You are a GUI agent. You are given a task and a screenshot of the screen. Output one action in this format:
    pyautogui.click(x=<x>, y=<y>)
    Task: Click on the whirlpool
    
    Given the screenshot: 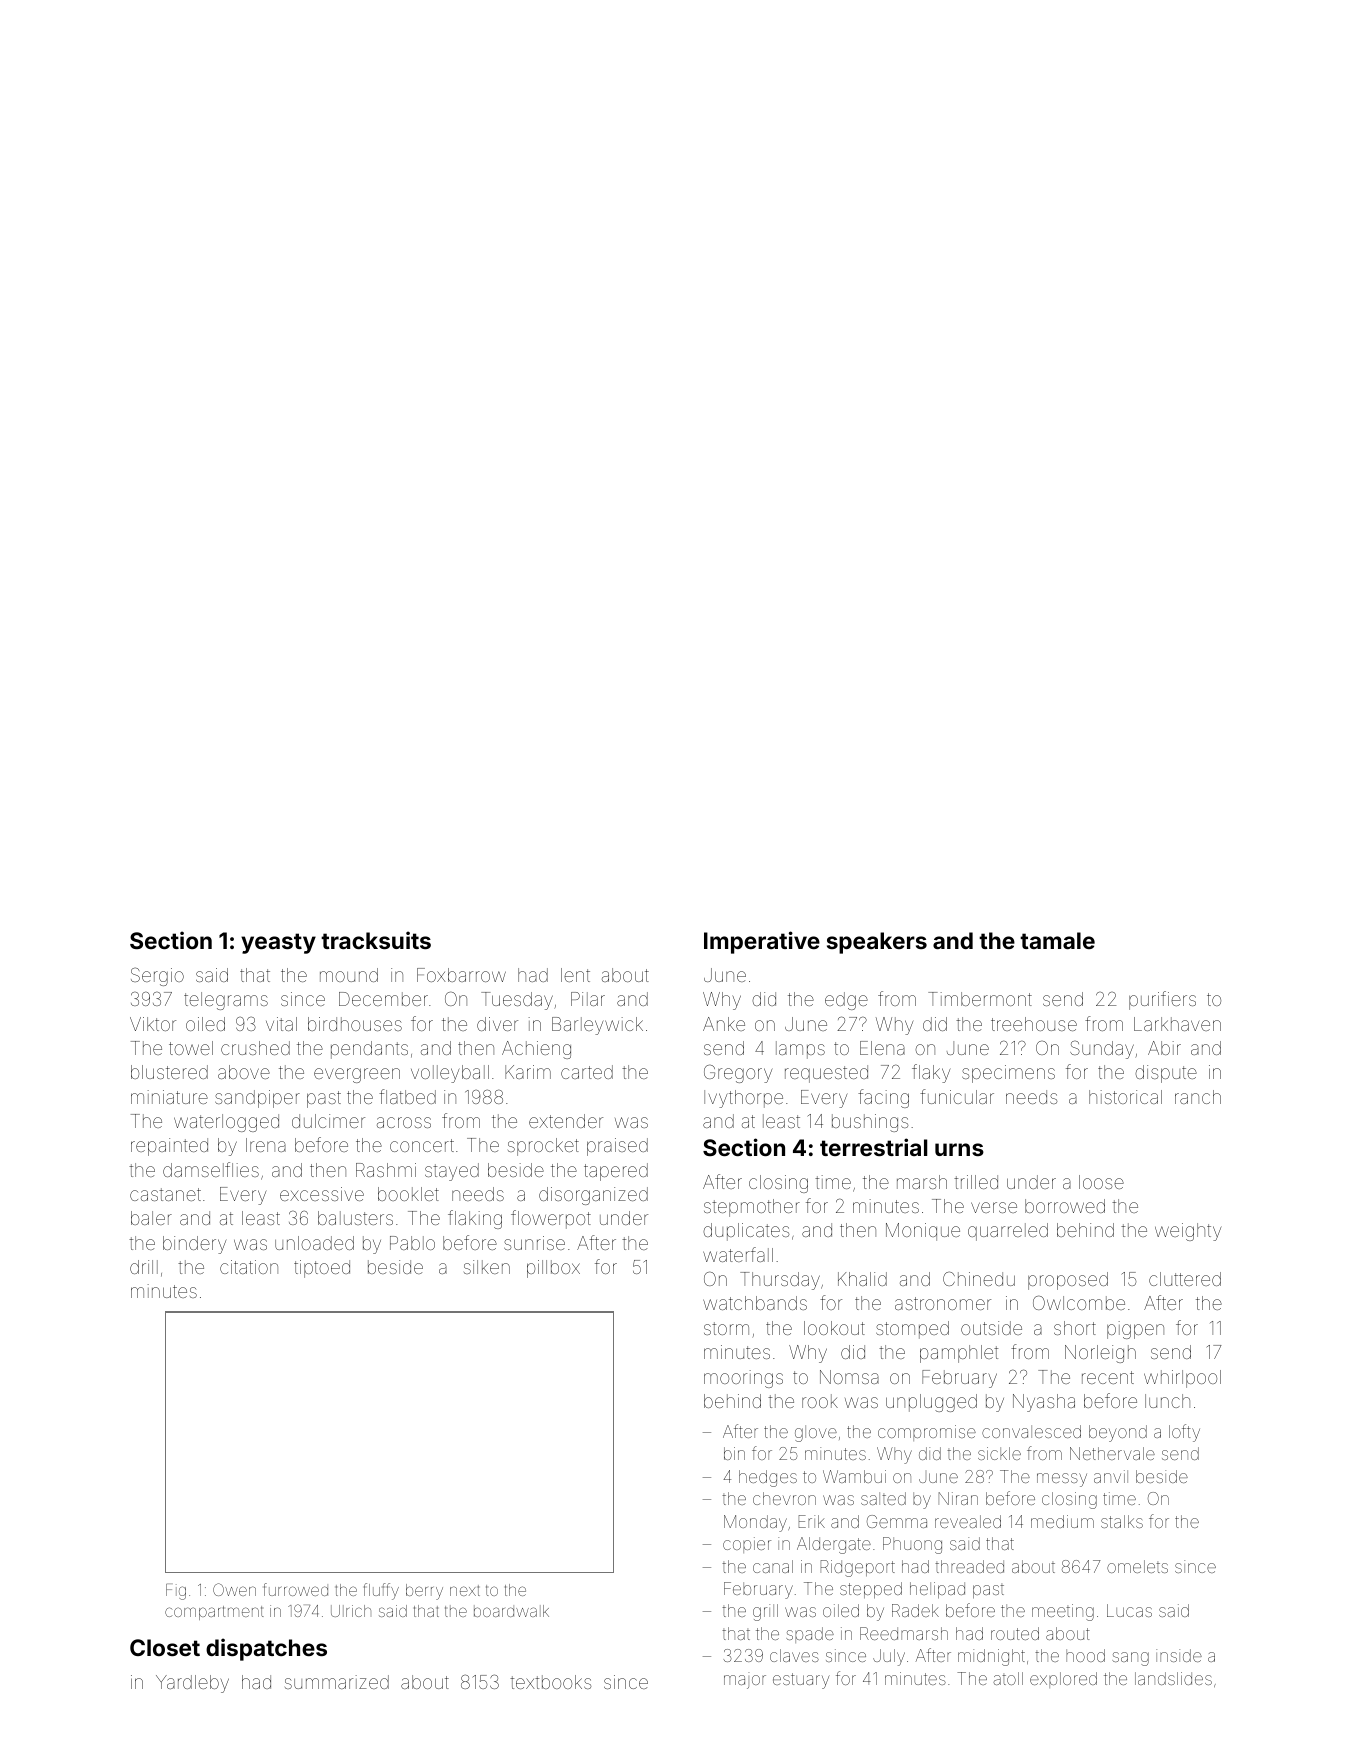 What is the action you would take?
    pyautogui.click(x=1182, y=1379)
